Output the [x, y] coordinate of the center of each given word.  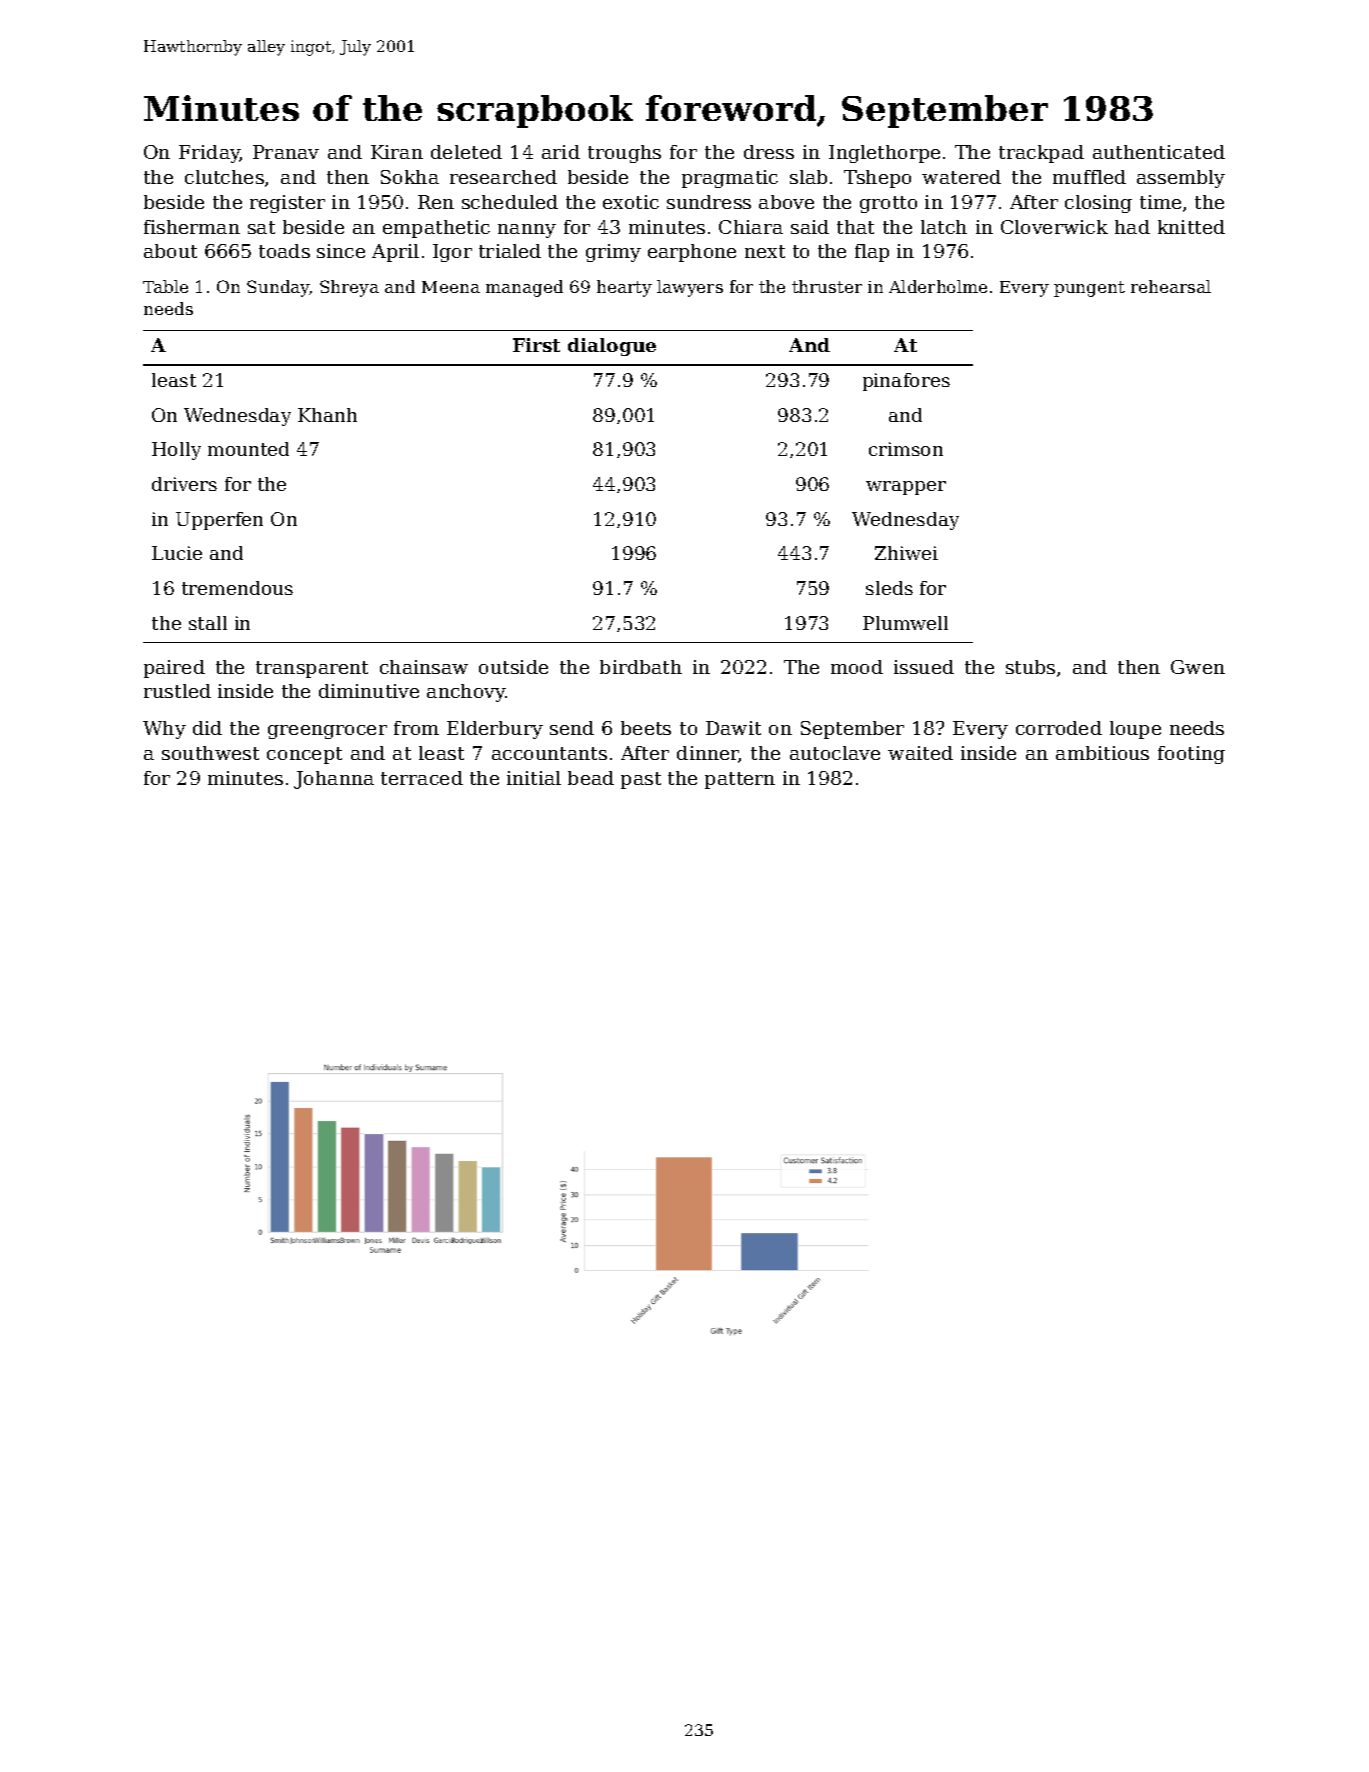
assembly [1181, 179]
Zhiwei [906, 553]
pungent [1089, 289]
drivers [184, 484]
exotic [631, 202]
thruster [827, 286]
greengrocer [327, 732]
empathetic [436, 229]
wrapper [906, 488]
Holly [176, 451]
